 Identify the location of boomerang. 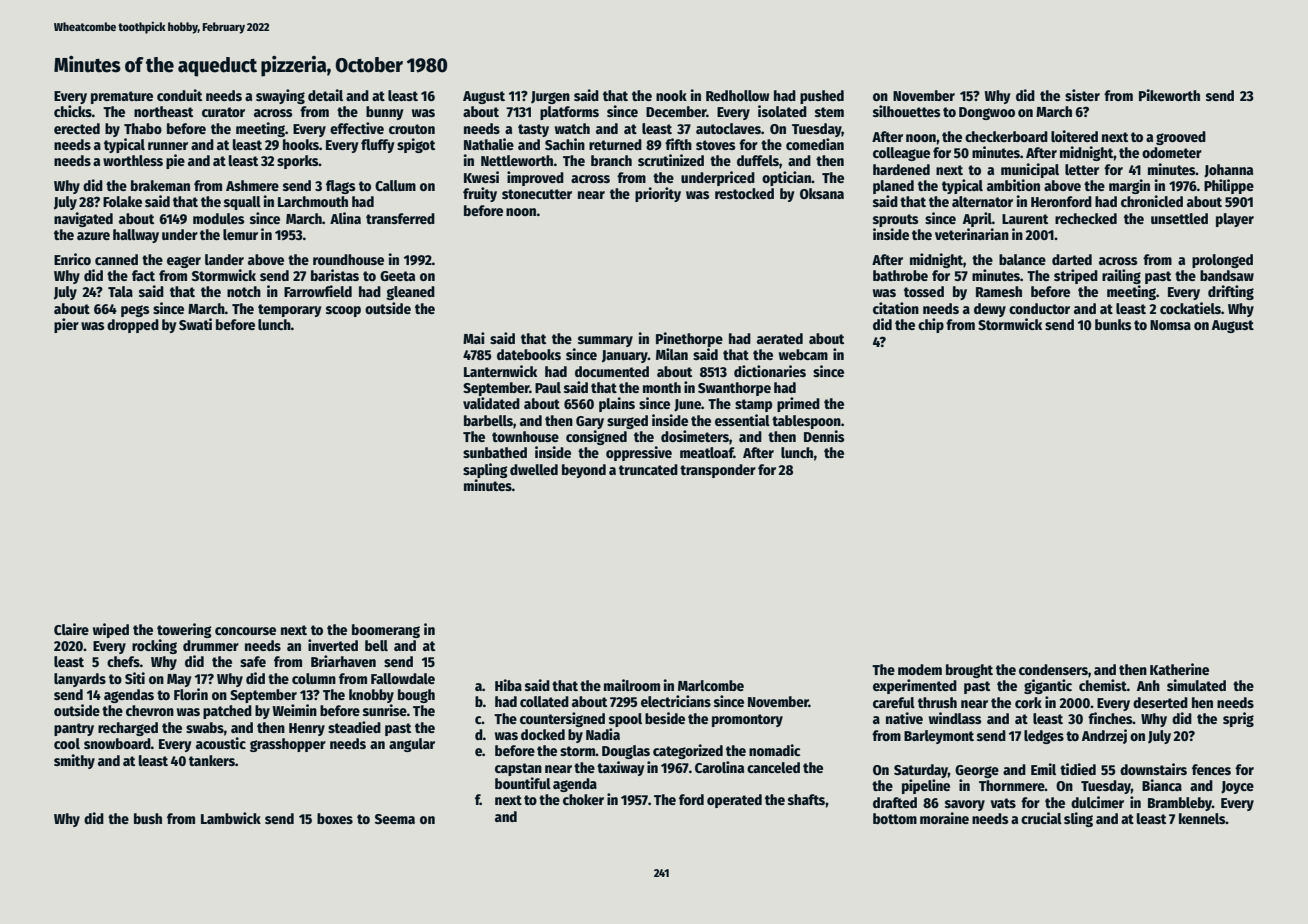
(386, 631).
